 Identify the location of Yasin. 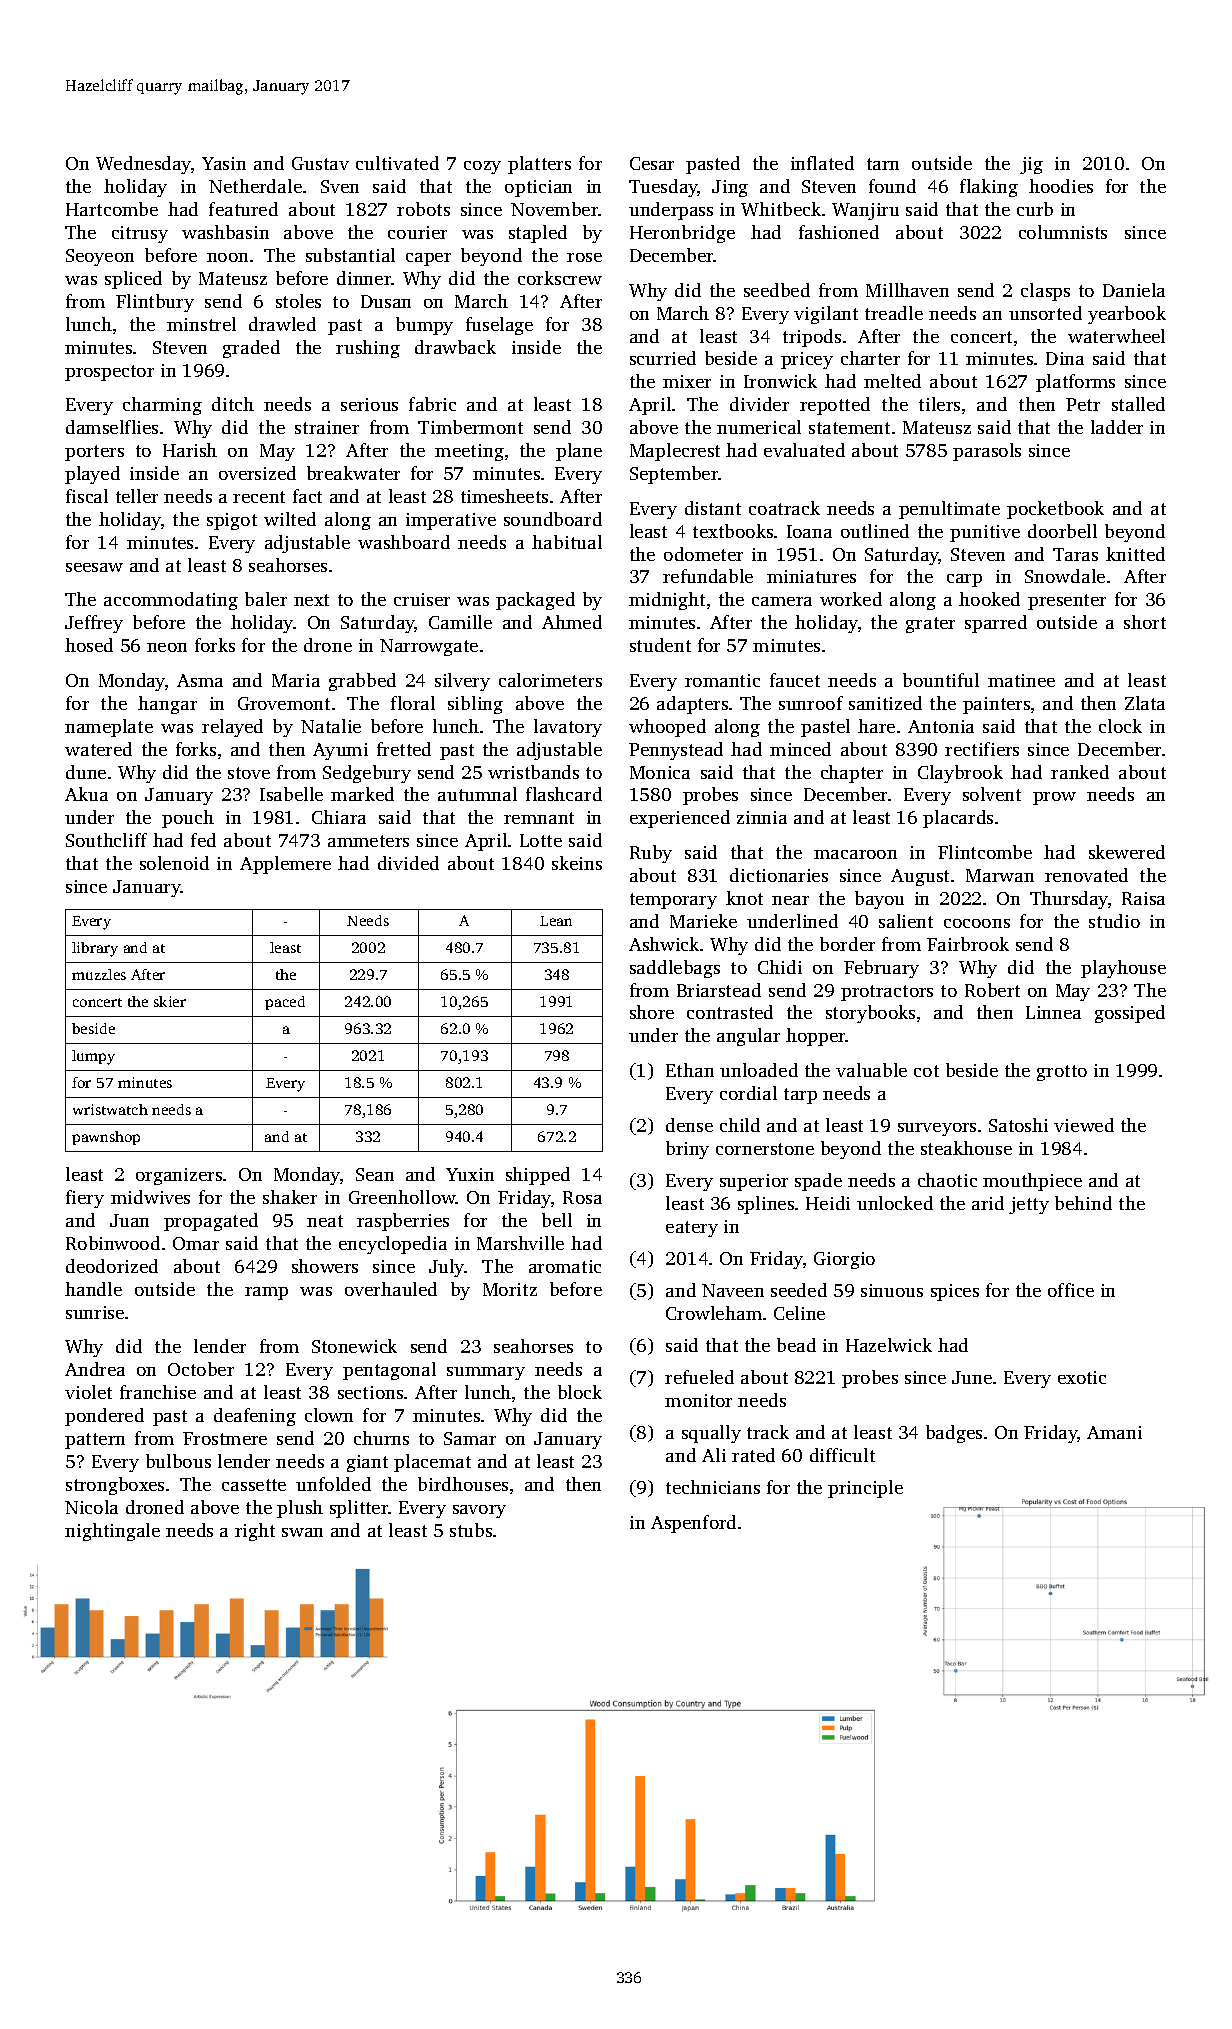
(224, 163).
